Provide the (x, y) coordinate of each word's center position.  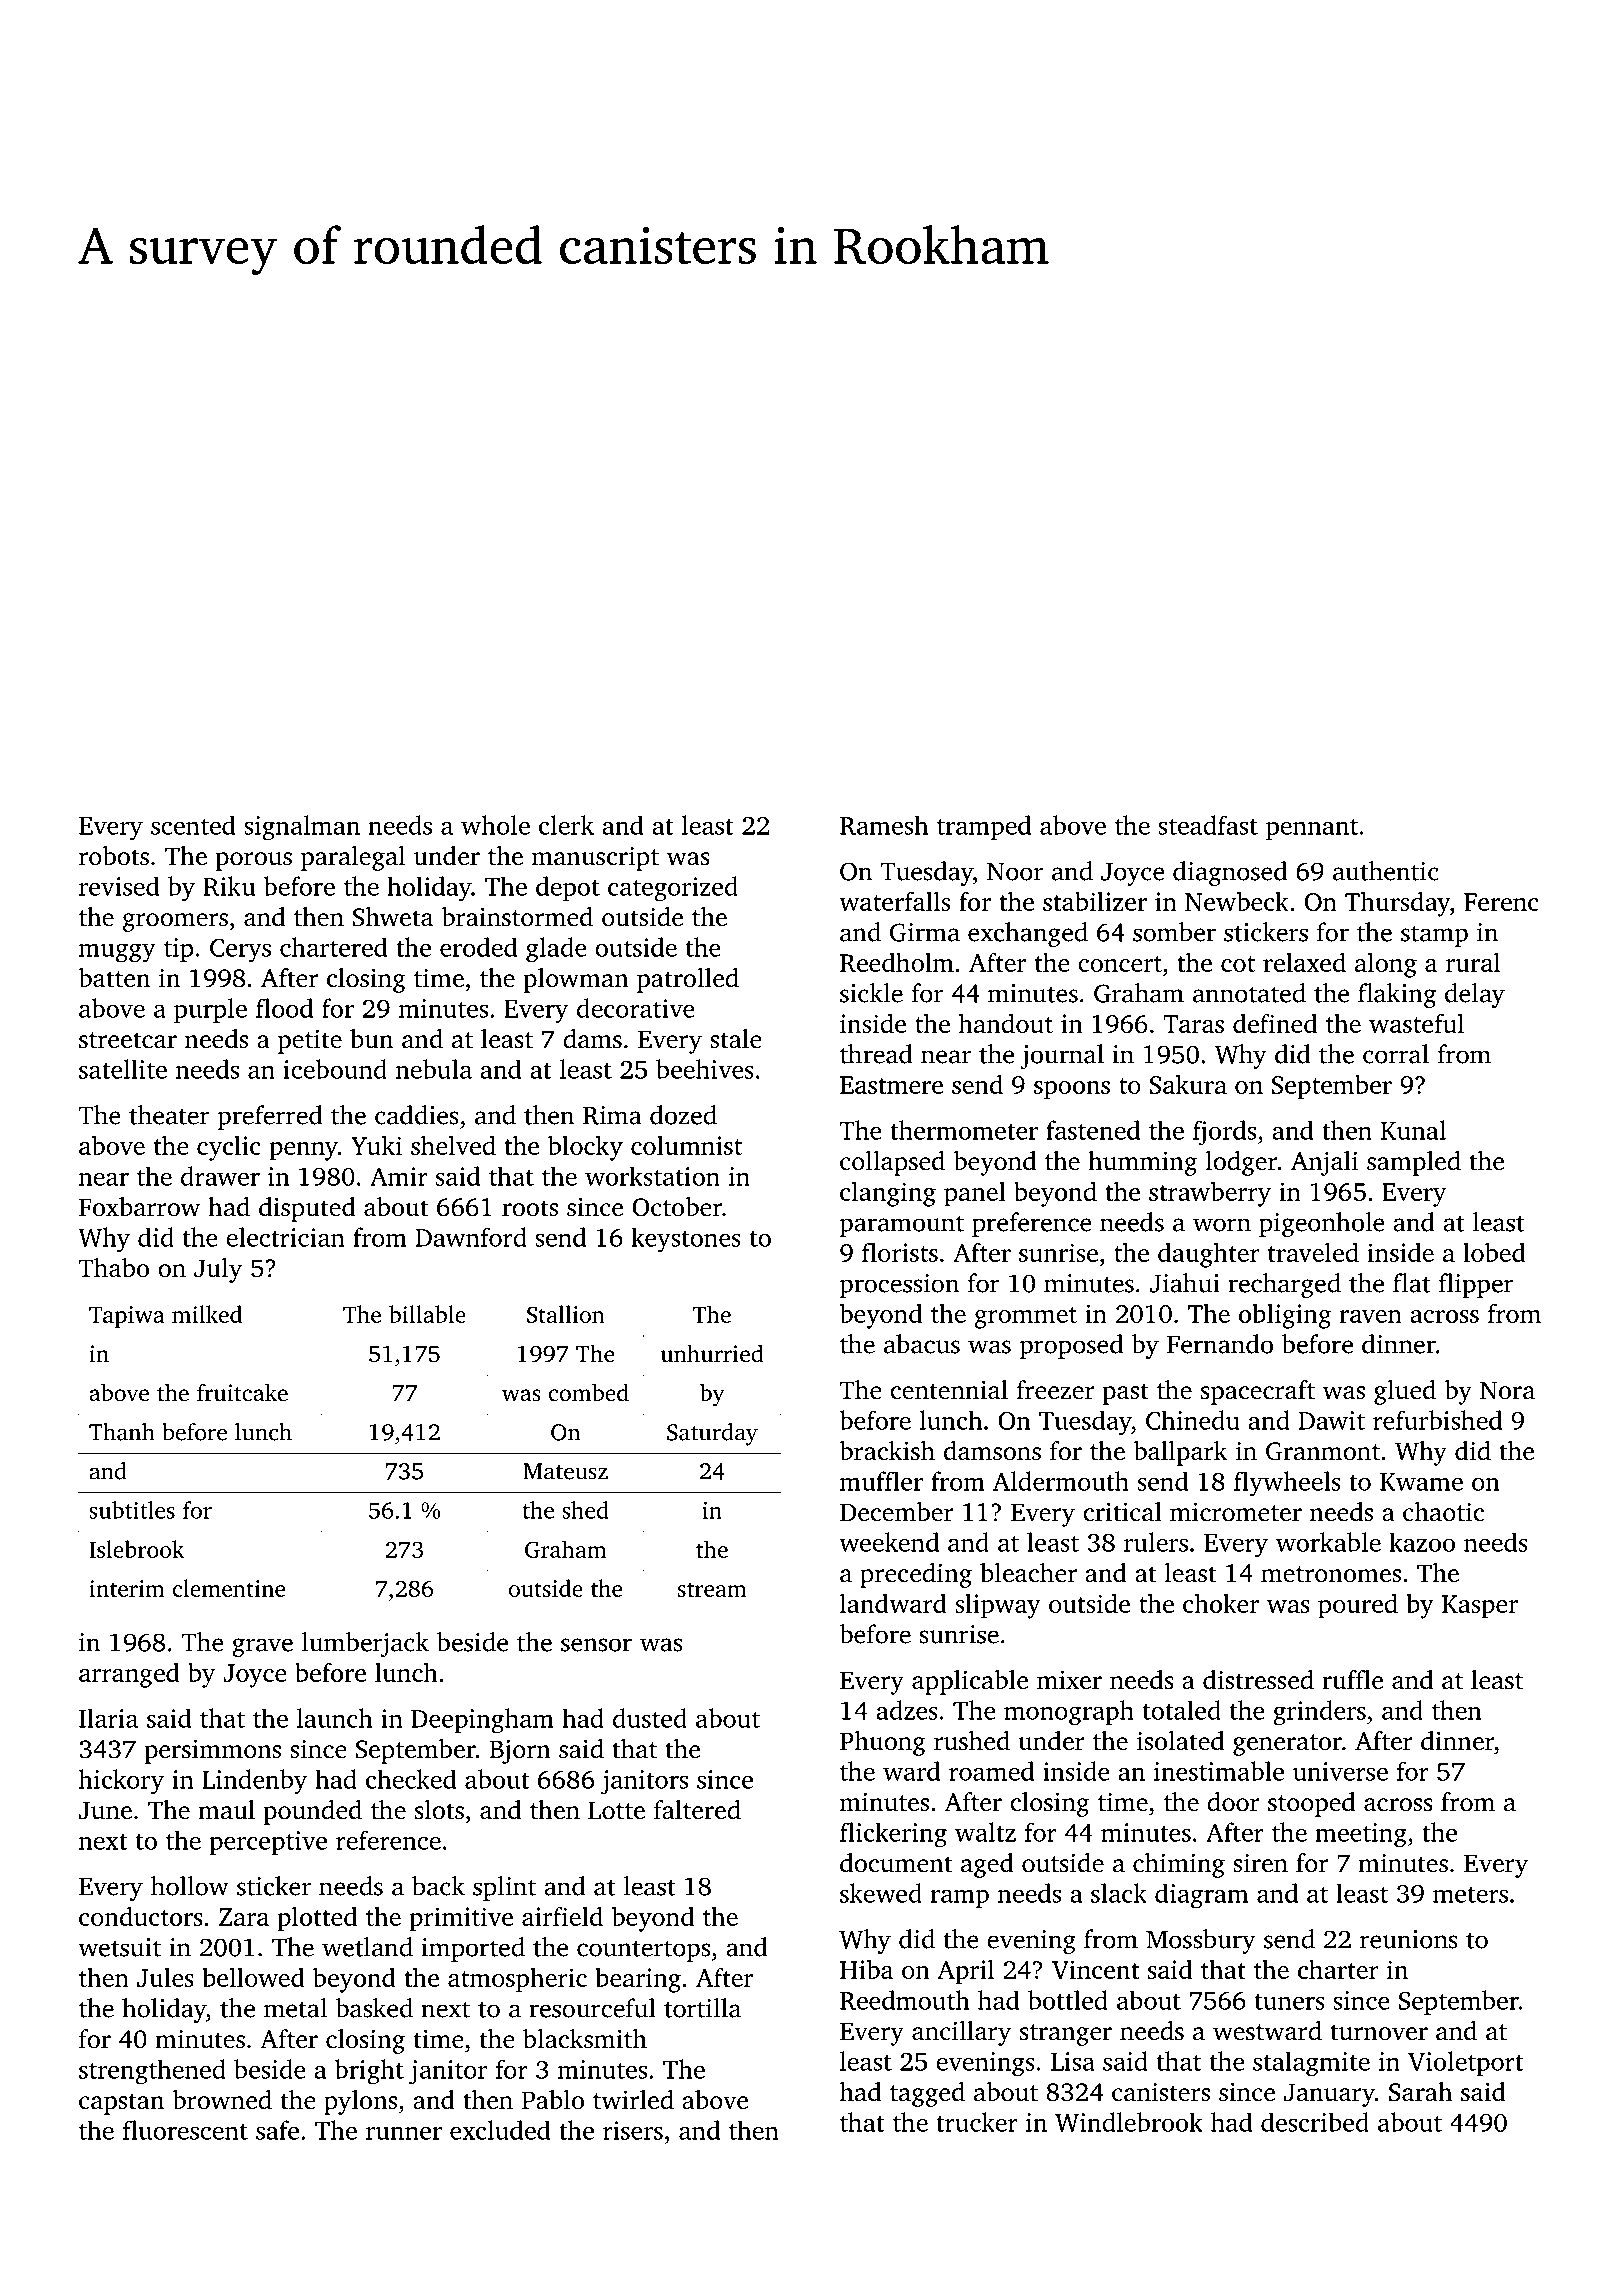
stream (712, 1589)
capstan (121, 2104)
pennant (1312, 829)
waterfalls (894, 901)
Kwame (1421, 1482)
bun (371, 1039)
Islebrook (136, 1549)
